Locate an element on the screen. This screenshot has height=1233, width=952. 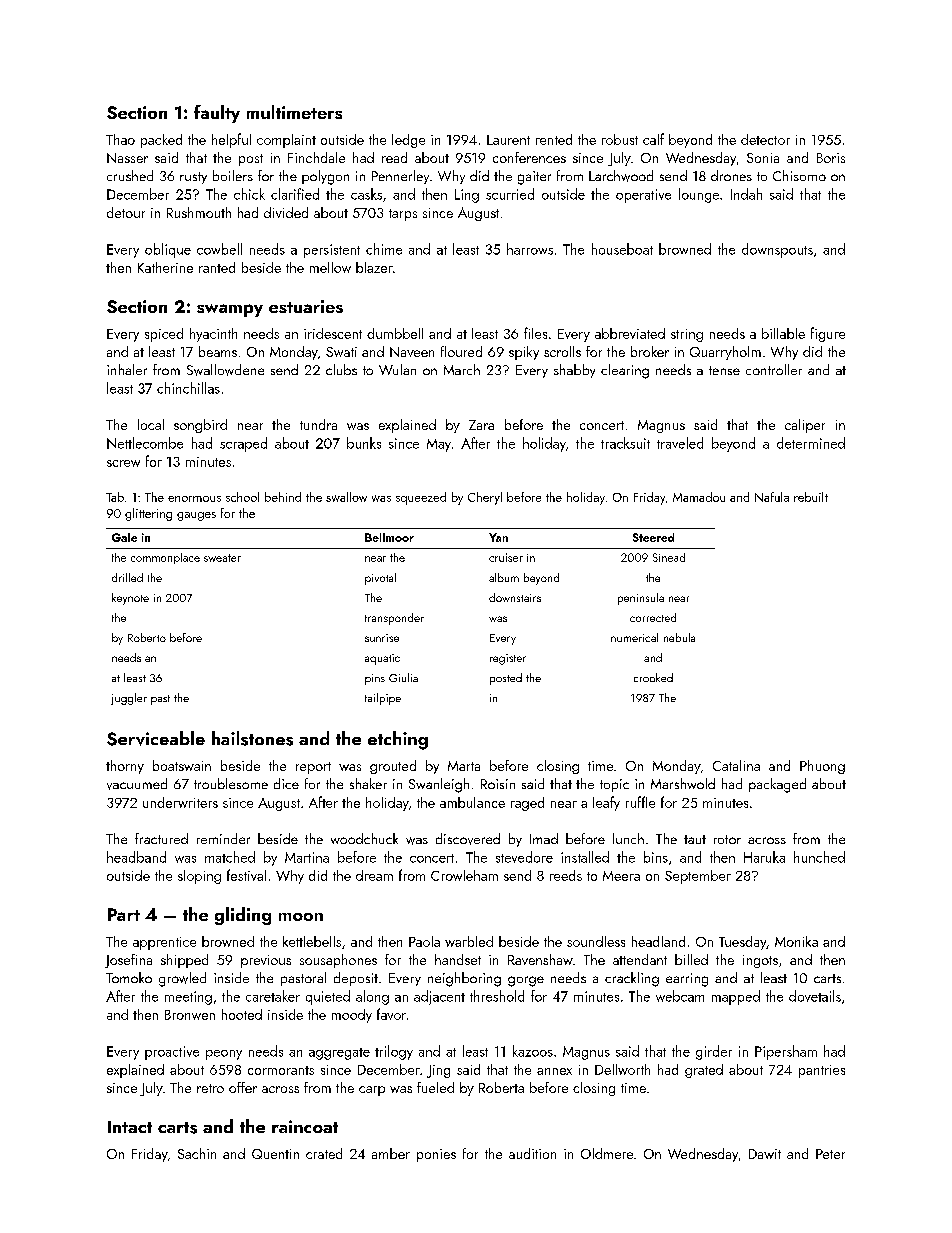
screw is located at coordinates (123, 463).
